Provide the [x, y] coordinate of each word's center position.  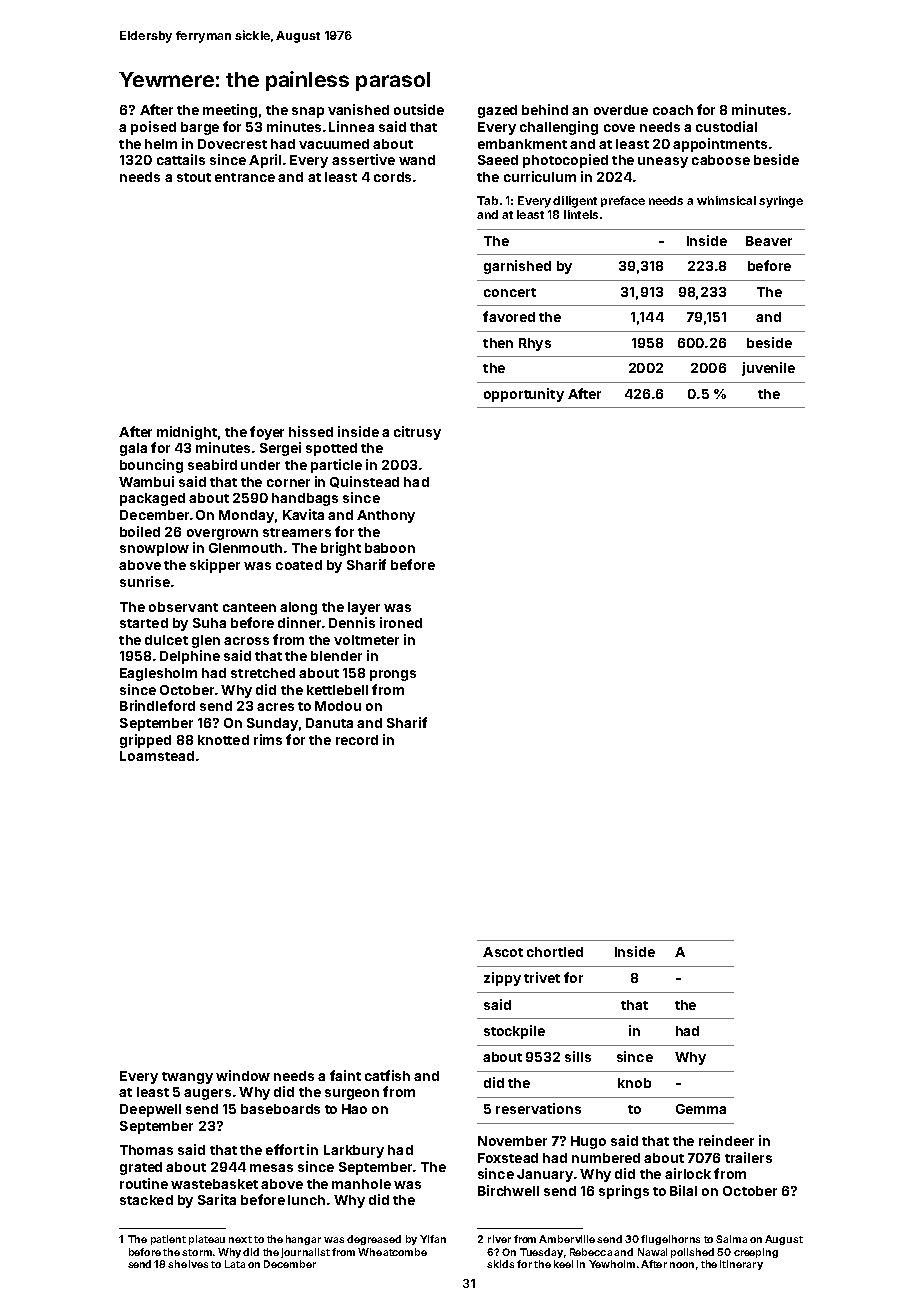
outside [419, 109]
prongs [393, 675]
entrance [245, 177]
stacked [146, 1200]
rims [268, 739]
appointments [720, 145]
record [357, 740]
